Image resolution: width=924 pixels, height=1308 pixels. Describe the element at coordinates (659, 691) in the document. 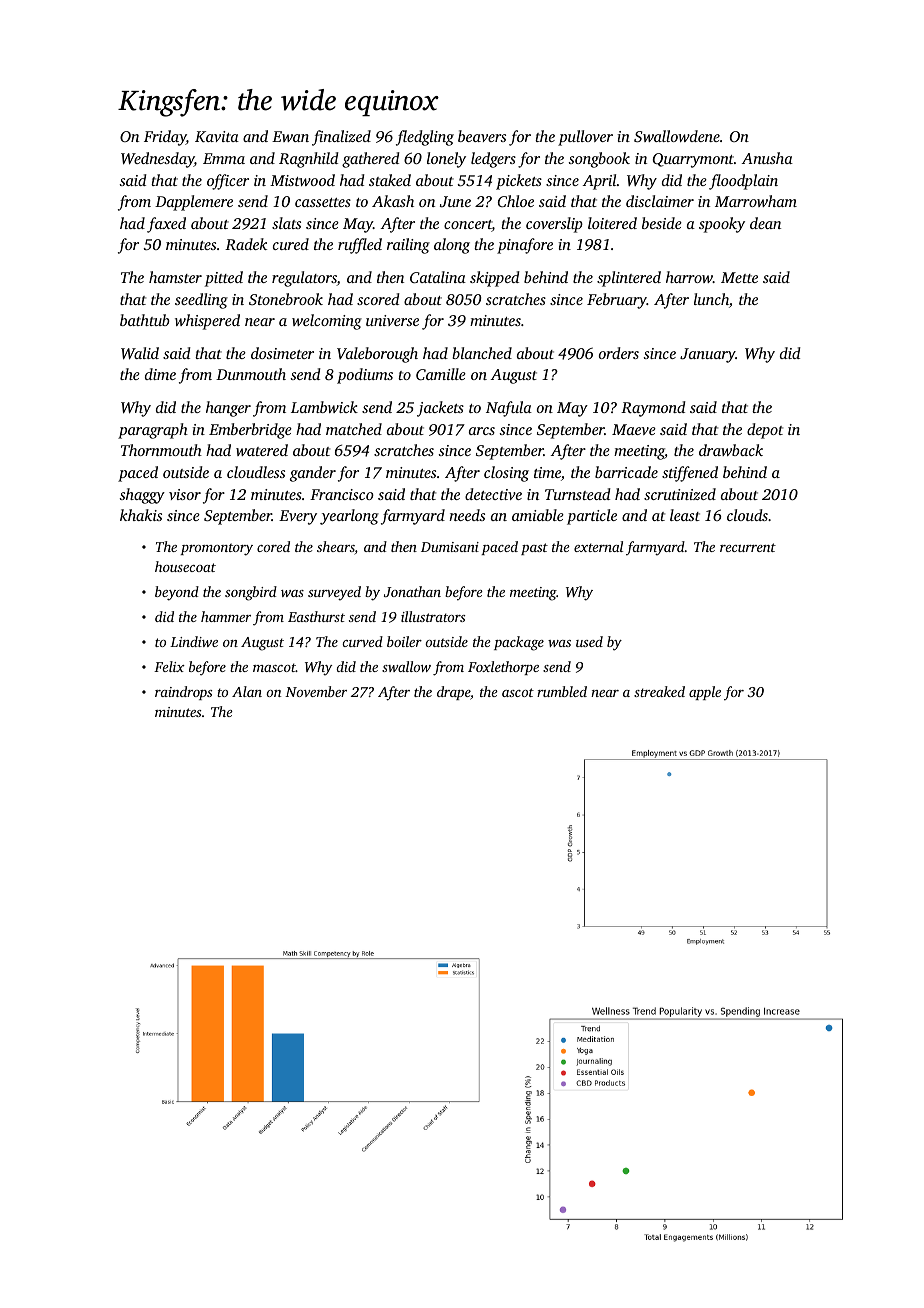

I see `streaked` at that location.
